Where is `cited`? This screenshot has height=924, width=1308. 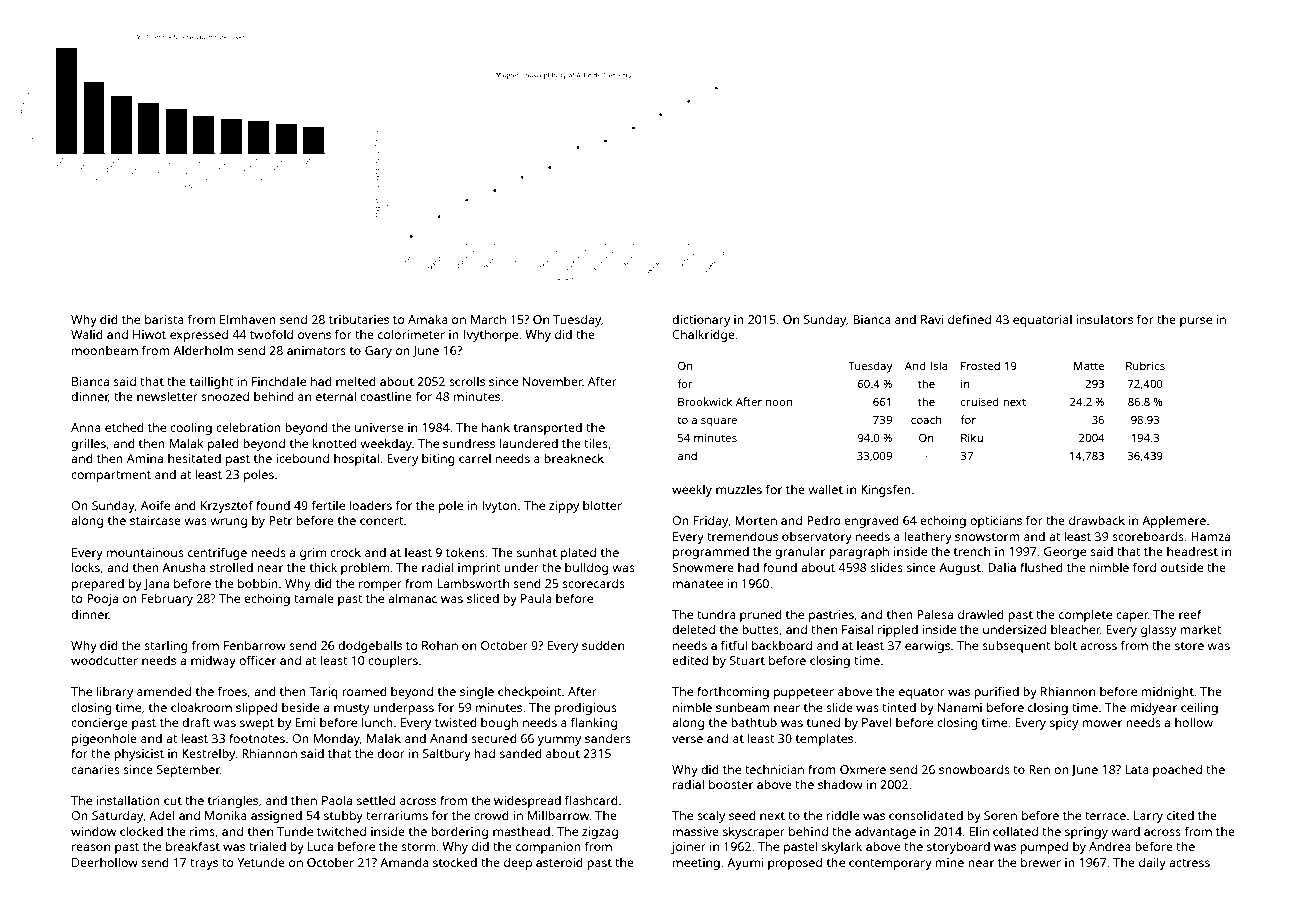 cited is located at coordinates (1180, 815).
